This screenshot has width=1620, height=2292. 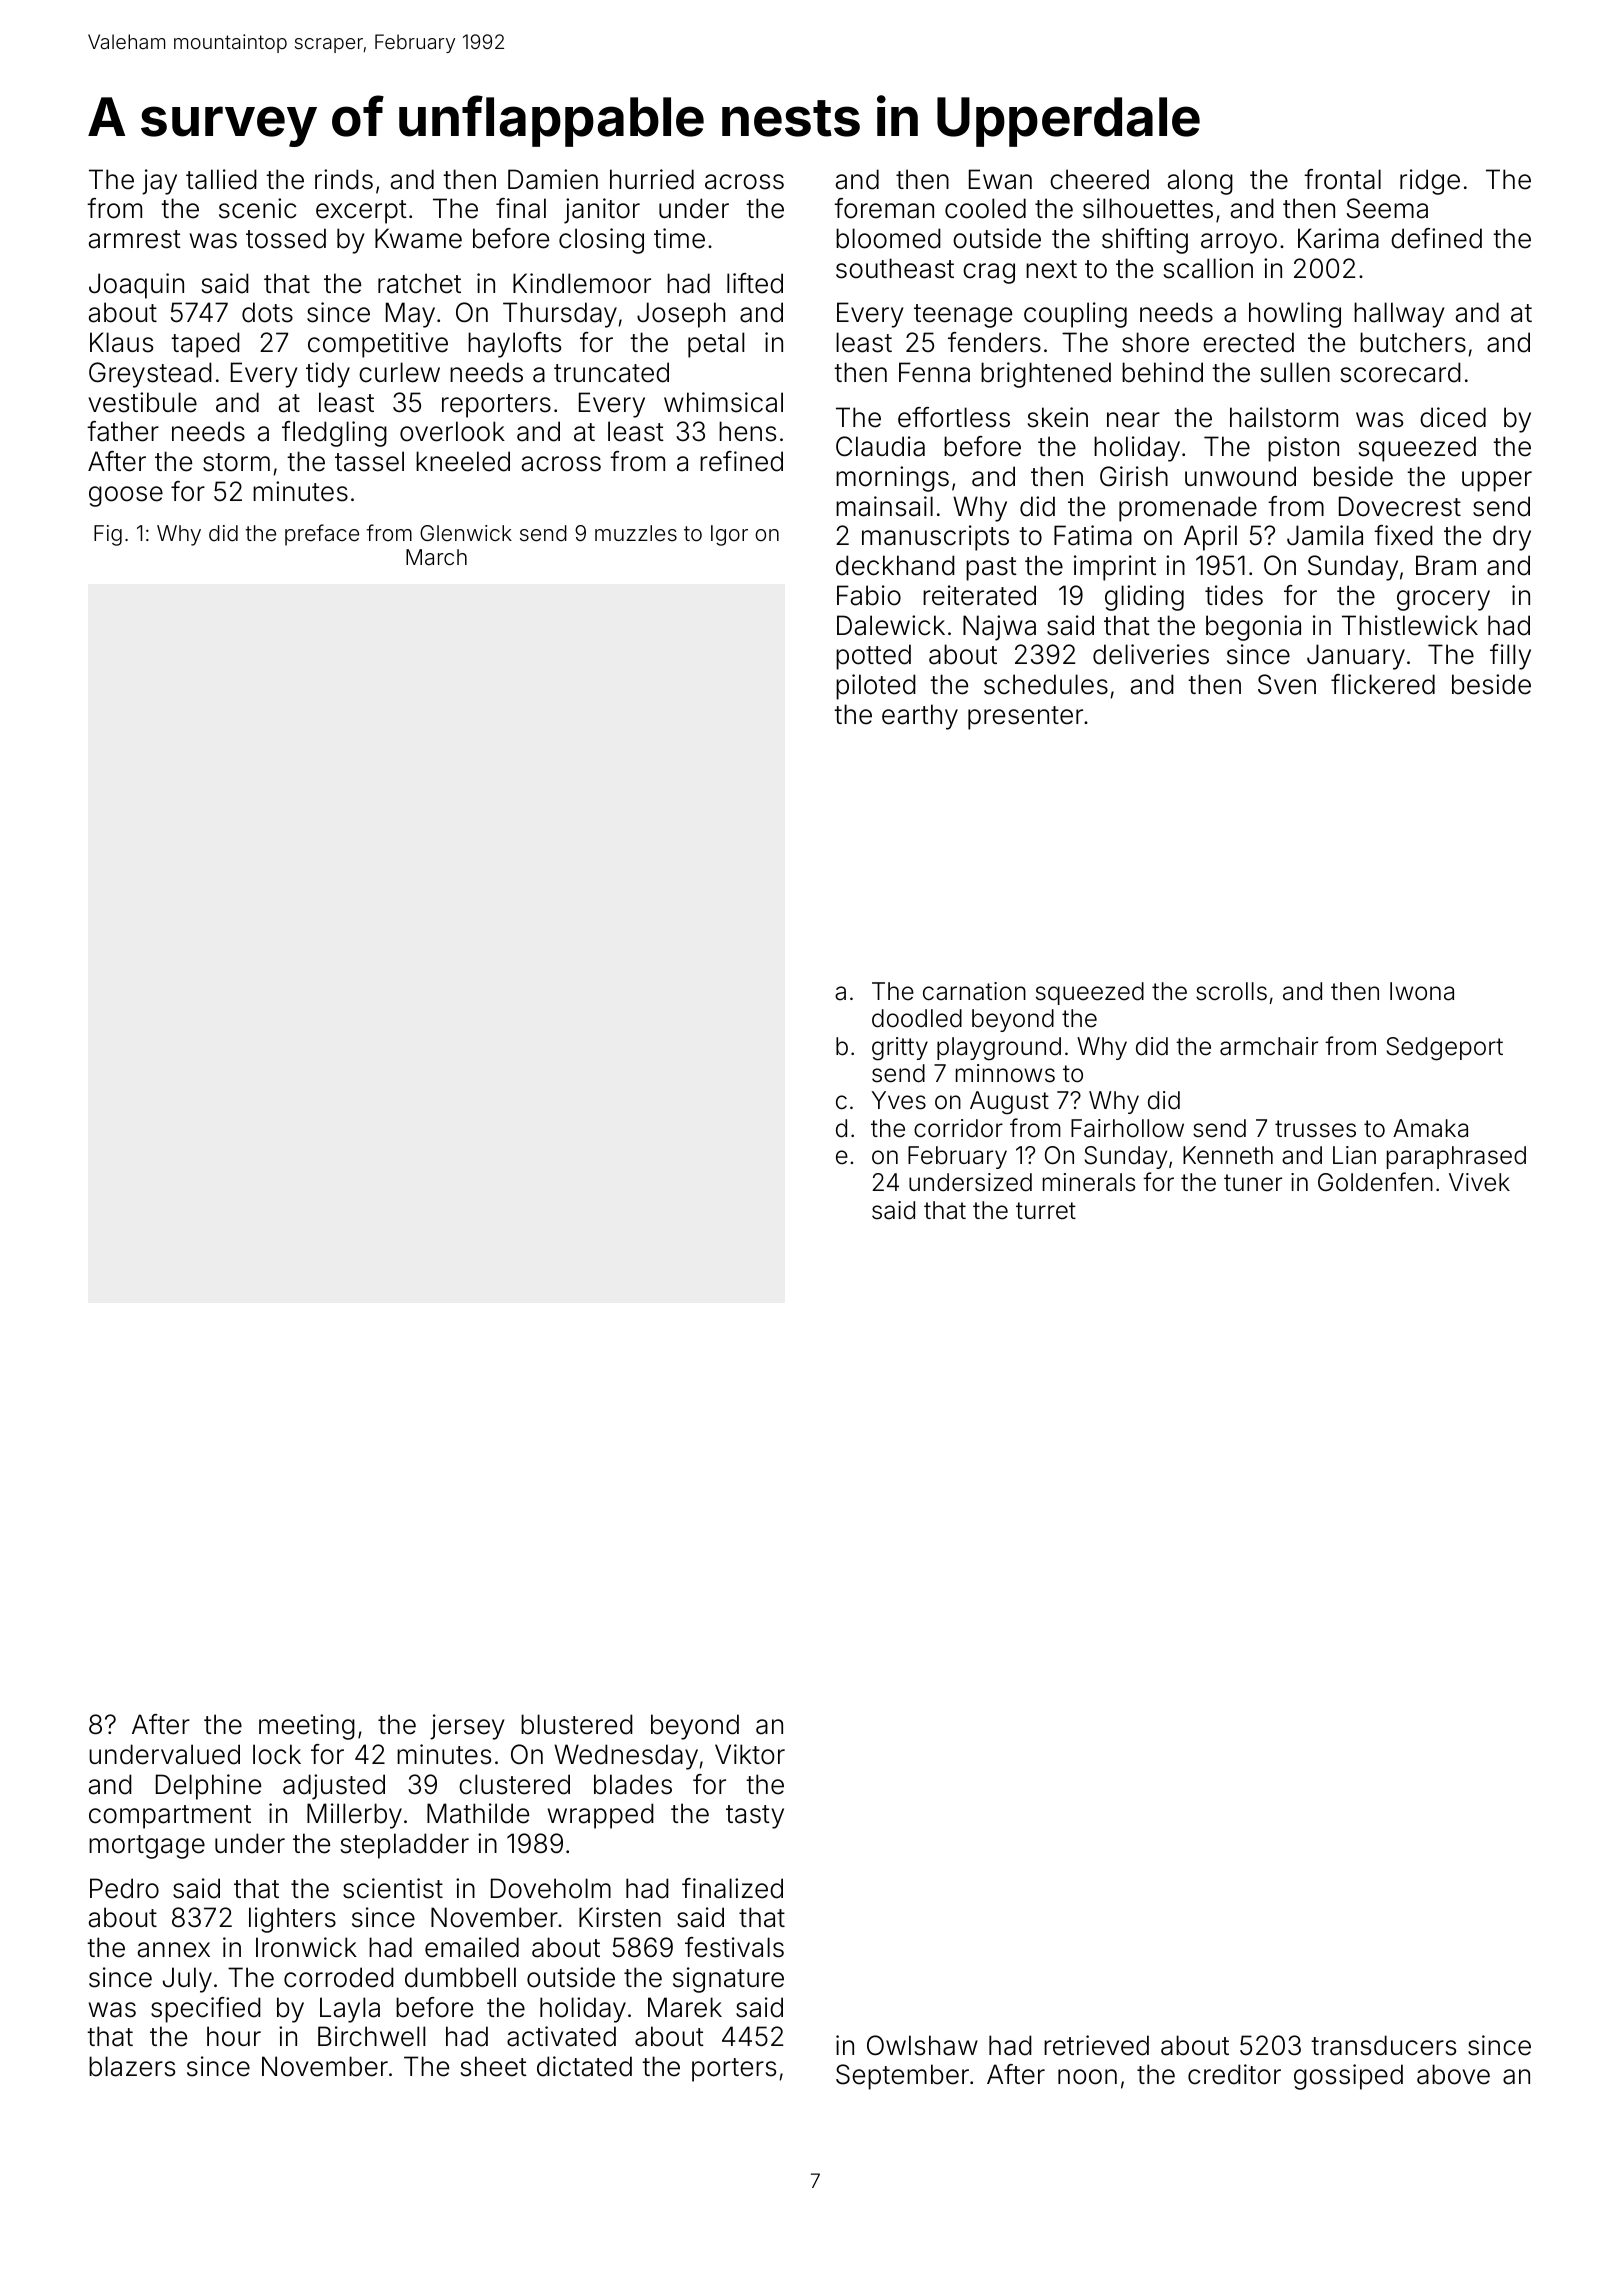 What do you see at coordinates (1512, 538) in the screenshot?
I see `dry` at bounding box center [1512, 538].
